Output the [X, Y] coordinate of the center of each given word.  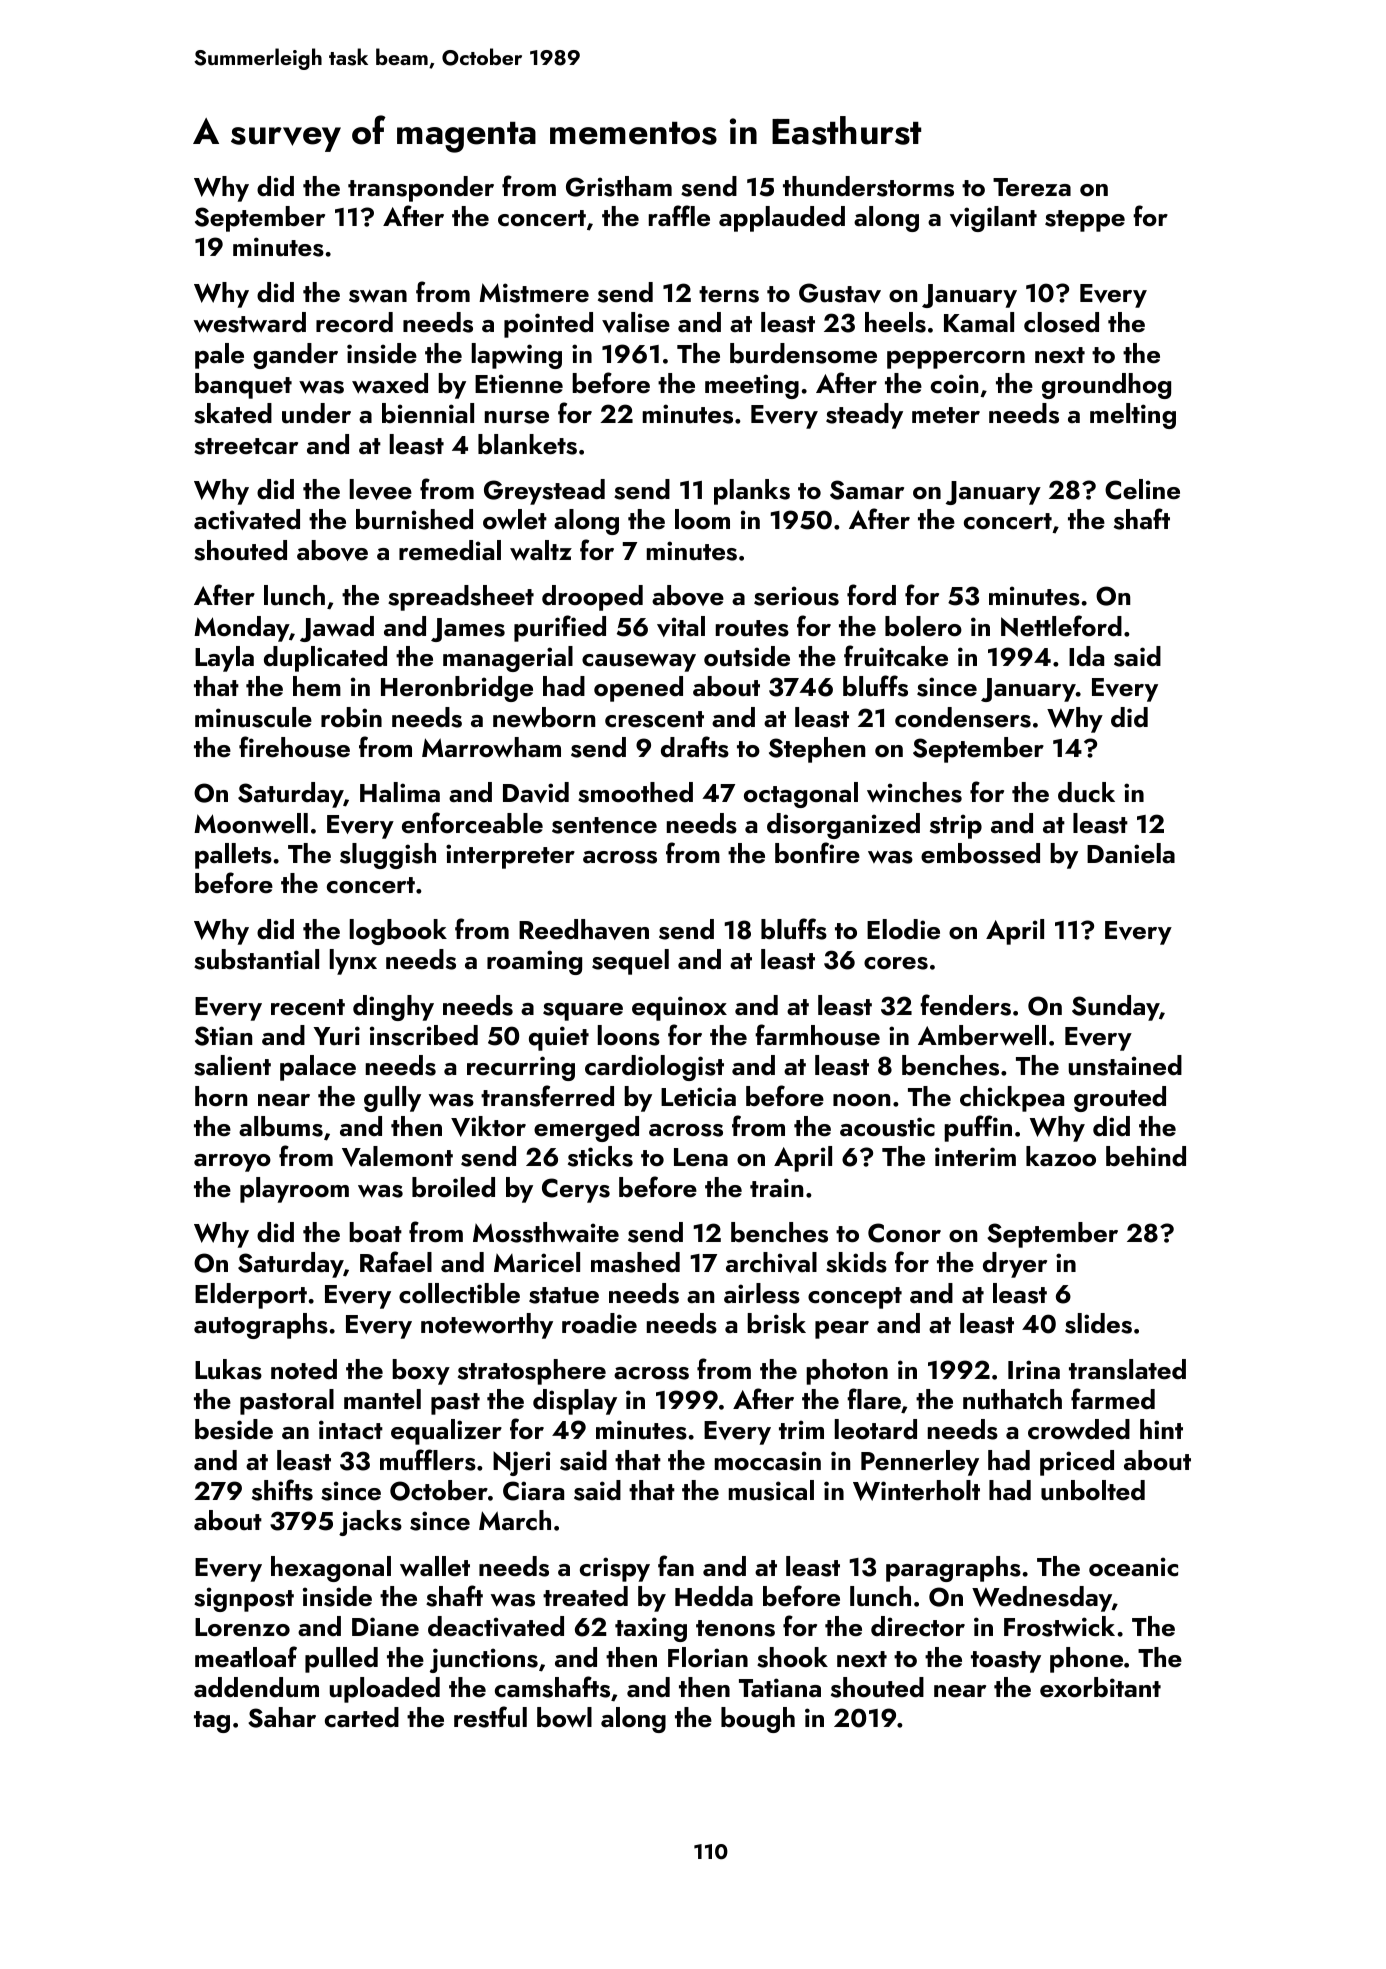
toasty [1006, 1662]
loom [702, 519]
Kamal [979, 322]
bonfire [817, 852]
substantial [256, 959]
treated [585, 1596]
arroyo [232, 1163]
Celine [1142, 489]
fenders [965, 1005]
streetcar [246, 446]
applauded [782, 219]
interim [975, 1157]
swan [378, 296]
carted [362, 1717]
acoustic [887, 1127]
